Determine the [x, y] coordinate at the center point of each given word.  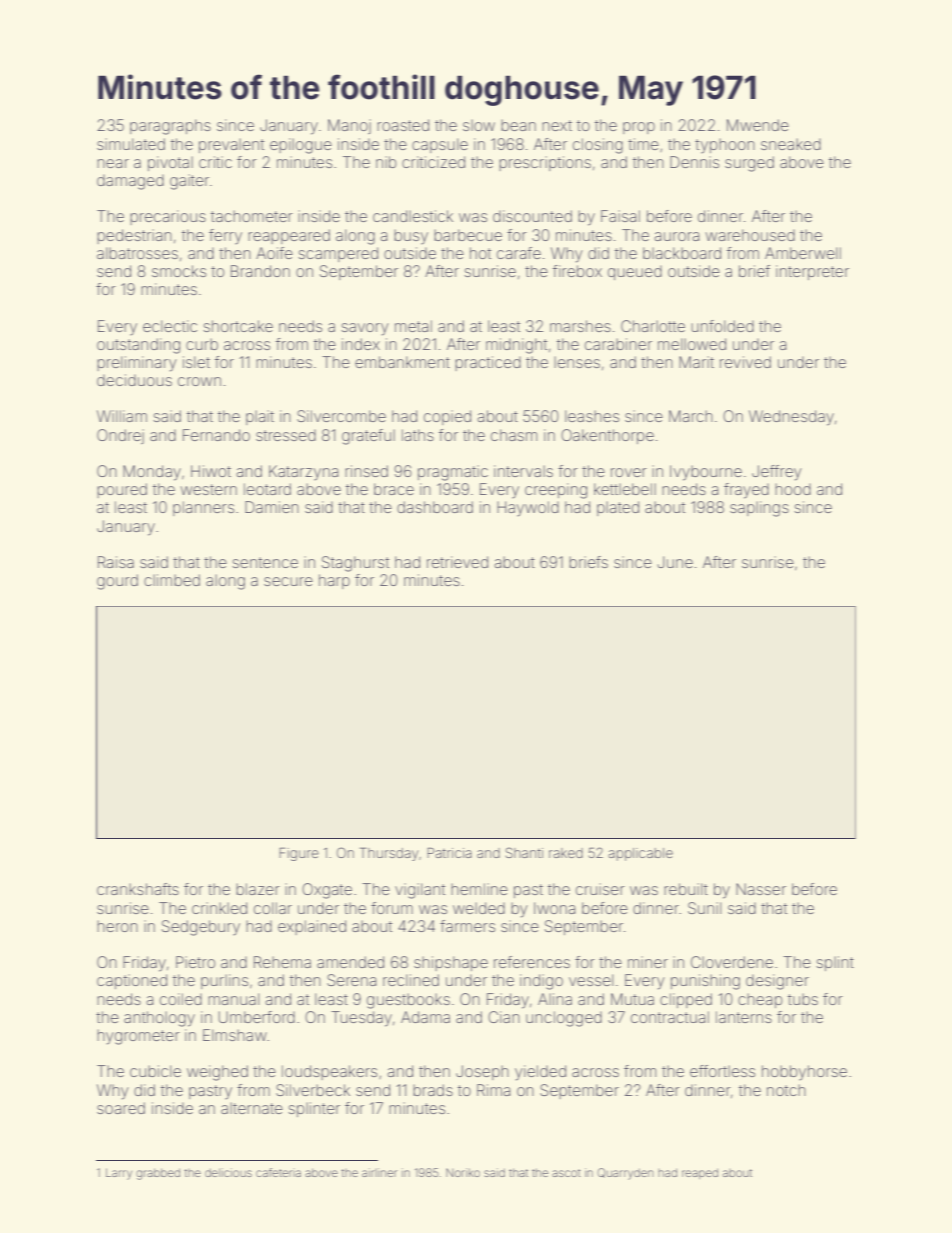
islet [196, 362]
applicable [640, 854]
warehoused [750, 235]
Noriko [463, 1172]
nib [386, 162]
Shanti [524, 852]
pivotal [170, 163]
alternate [252, 1108]
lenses [577, 362]
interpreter [812, 272]
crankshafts [138, 889]
